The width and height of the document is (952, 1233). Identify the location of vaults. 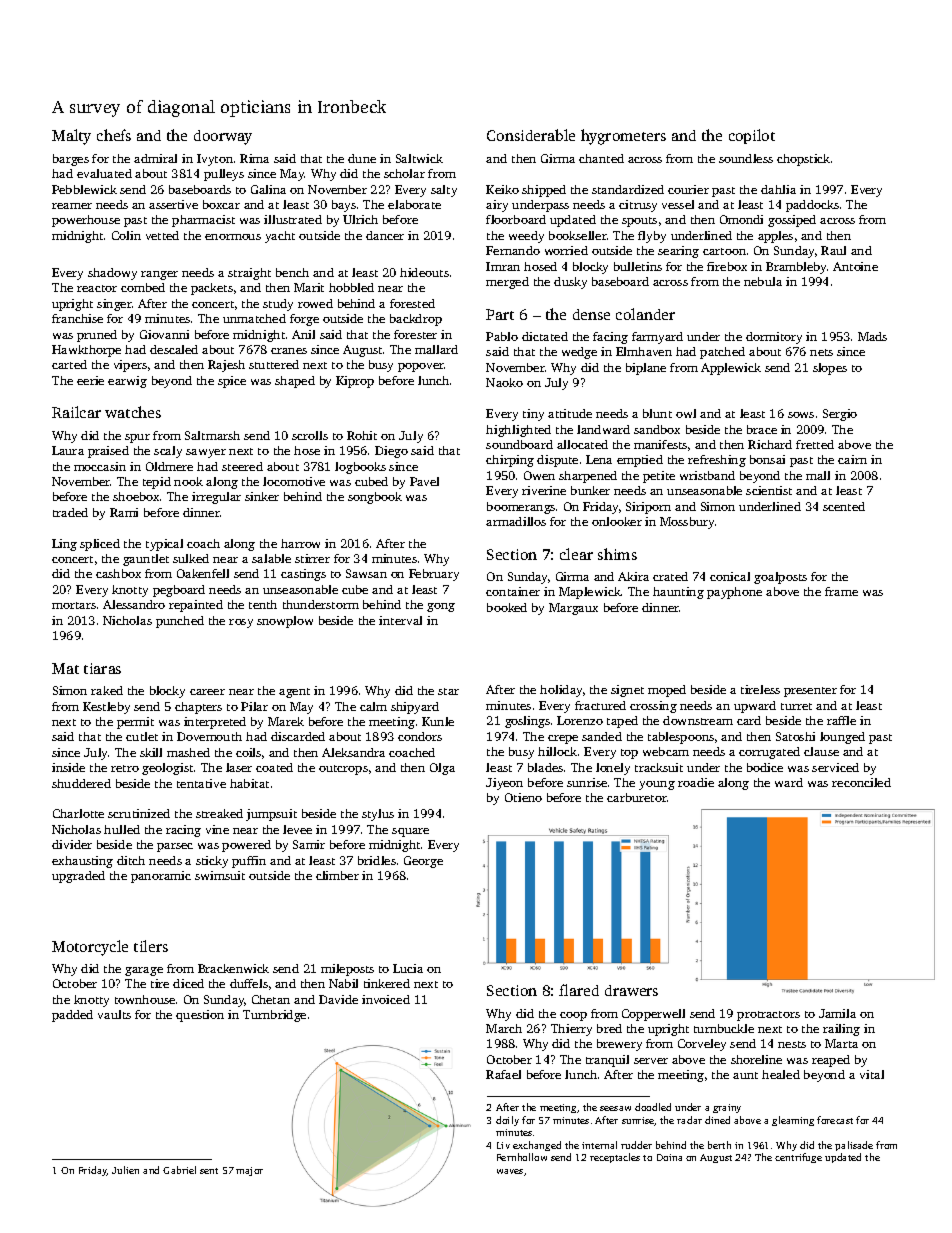
(114, 1014).
